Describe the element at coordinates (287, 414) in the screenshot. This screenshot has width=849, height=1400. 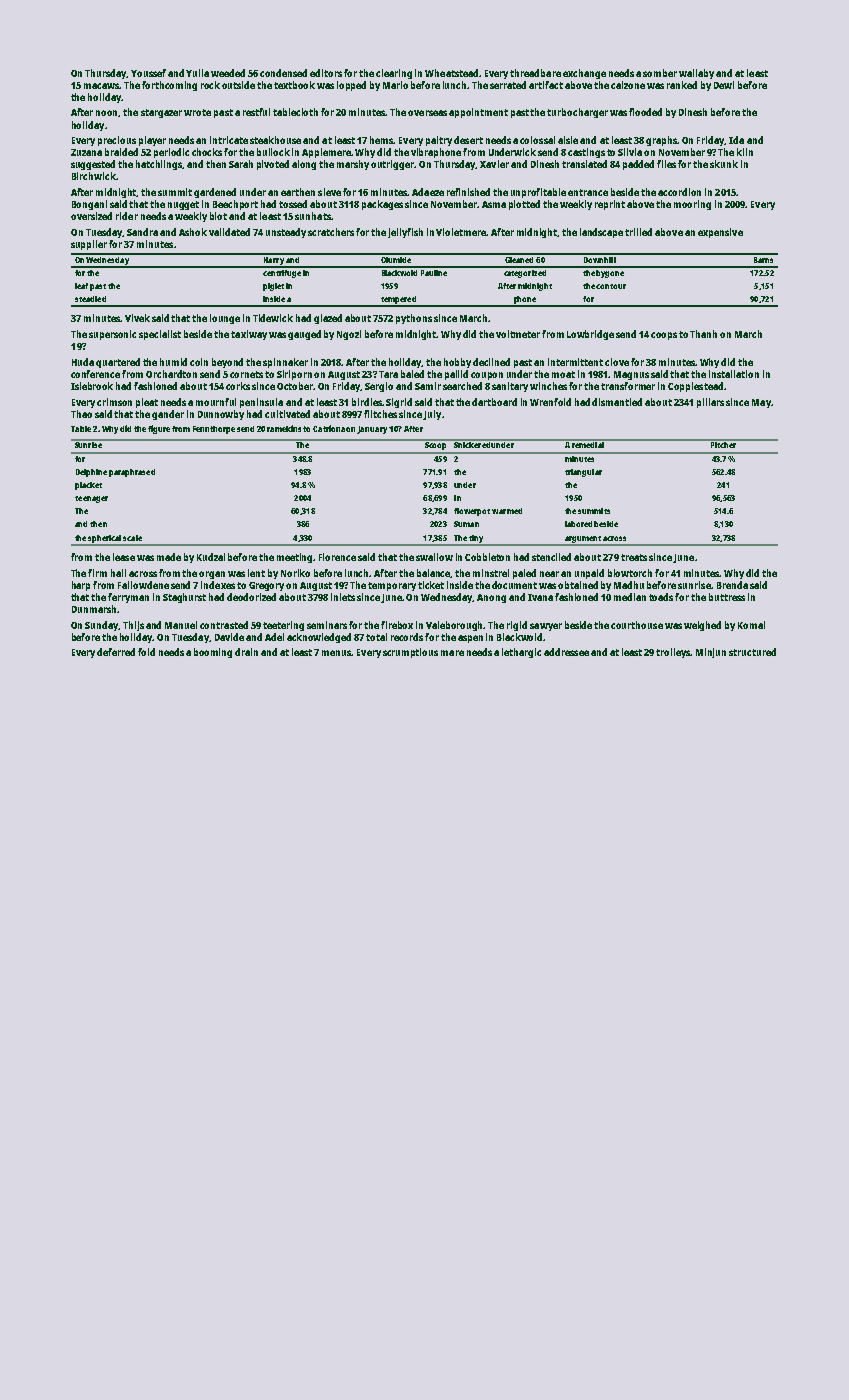
I see `cultivated` at that location.
